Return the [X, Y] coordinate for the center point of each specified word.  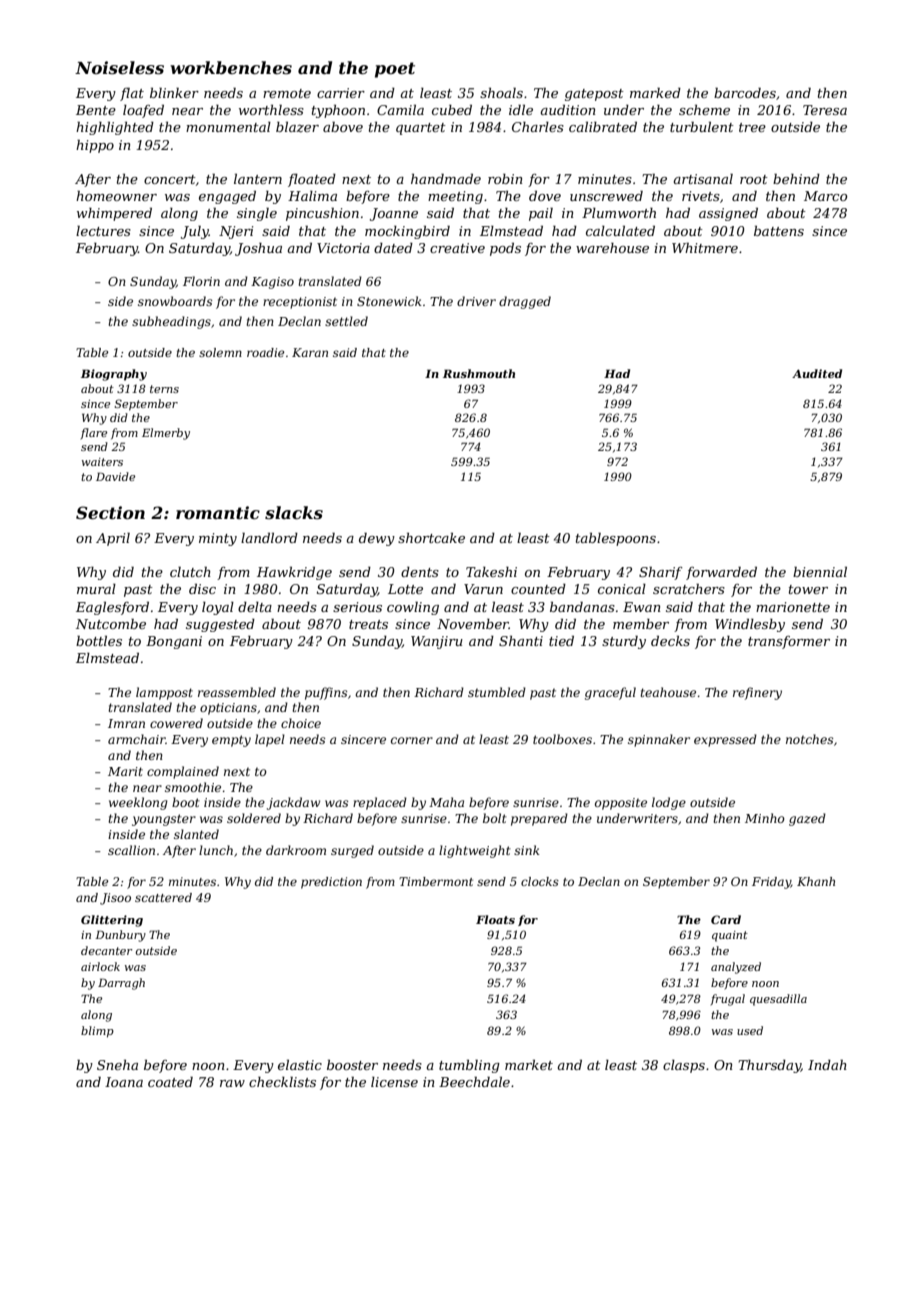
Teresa [825, 110]
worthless [271, 109]
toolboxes [562, 739]
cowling [413, 608]
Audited [817, 373]
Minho [765, 818]
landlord [269, 537]
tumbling [469, 1066]
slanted [196, 834]
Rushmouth [479, 373]
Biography [114, 375]
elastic [300, 1065]
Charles [538, 127]
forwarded [721, 573]
